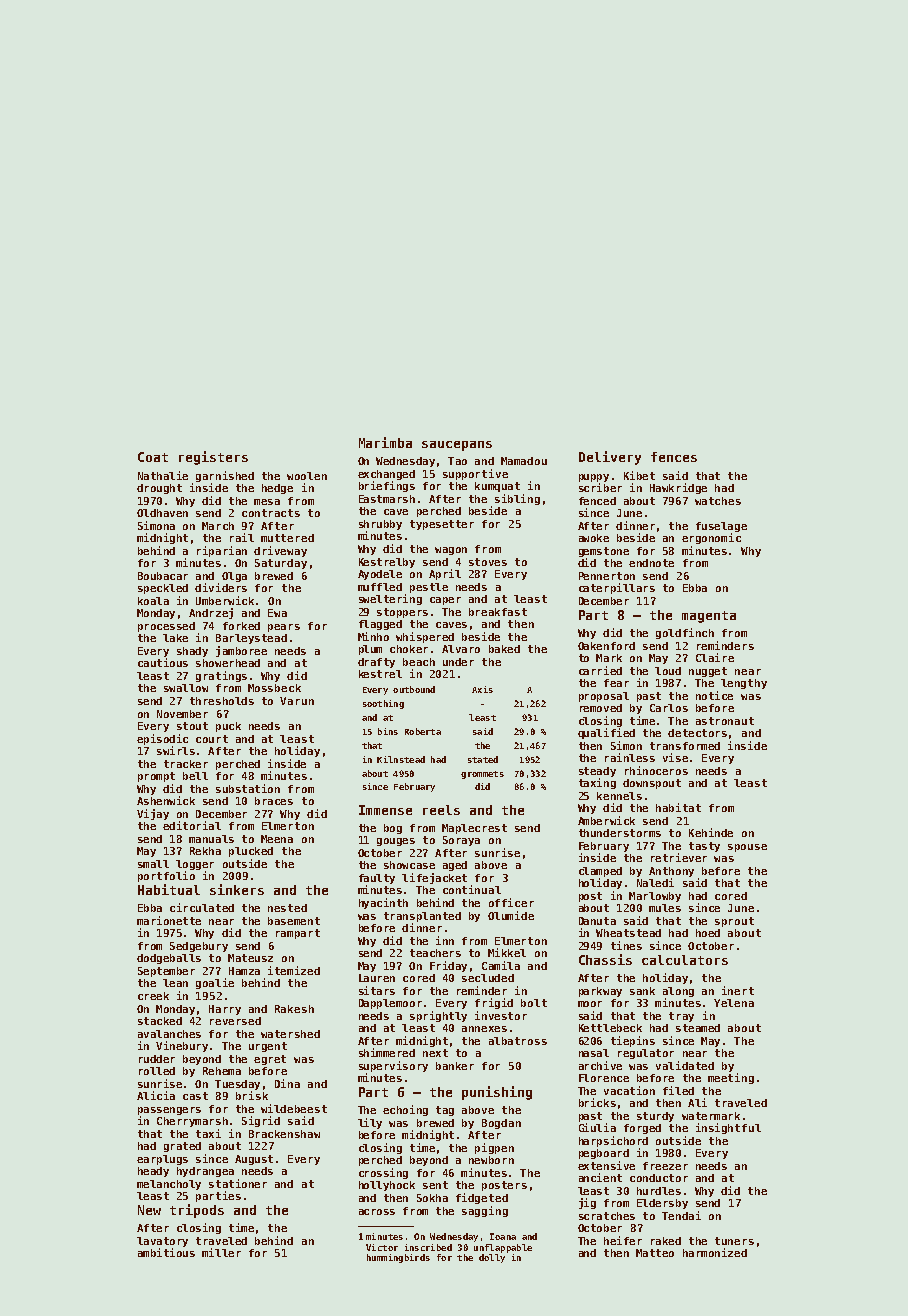 Image resolution: width=908 pixels, height=1316 pixels. I want to click on fuselage, so click(721, 527).
